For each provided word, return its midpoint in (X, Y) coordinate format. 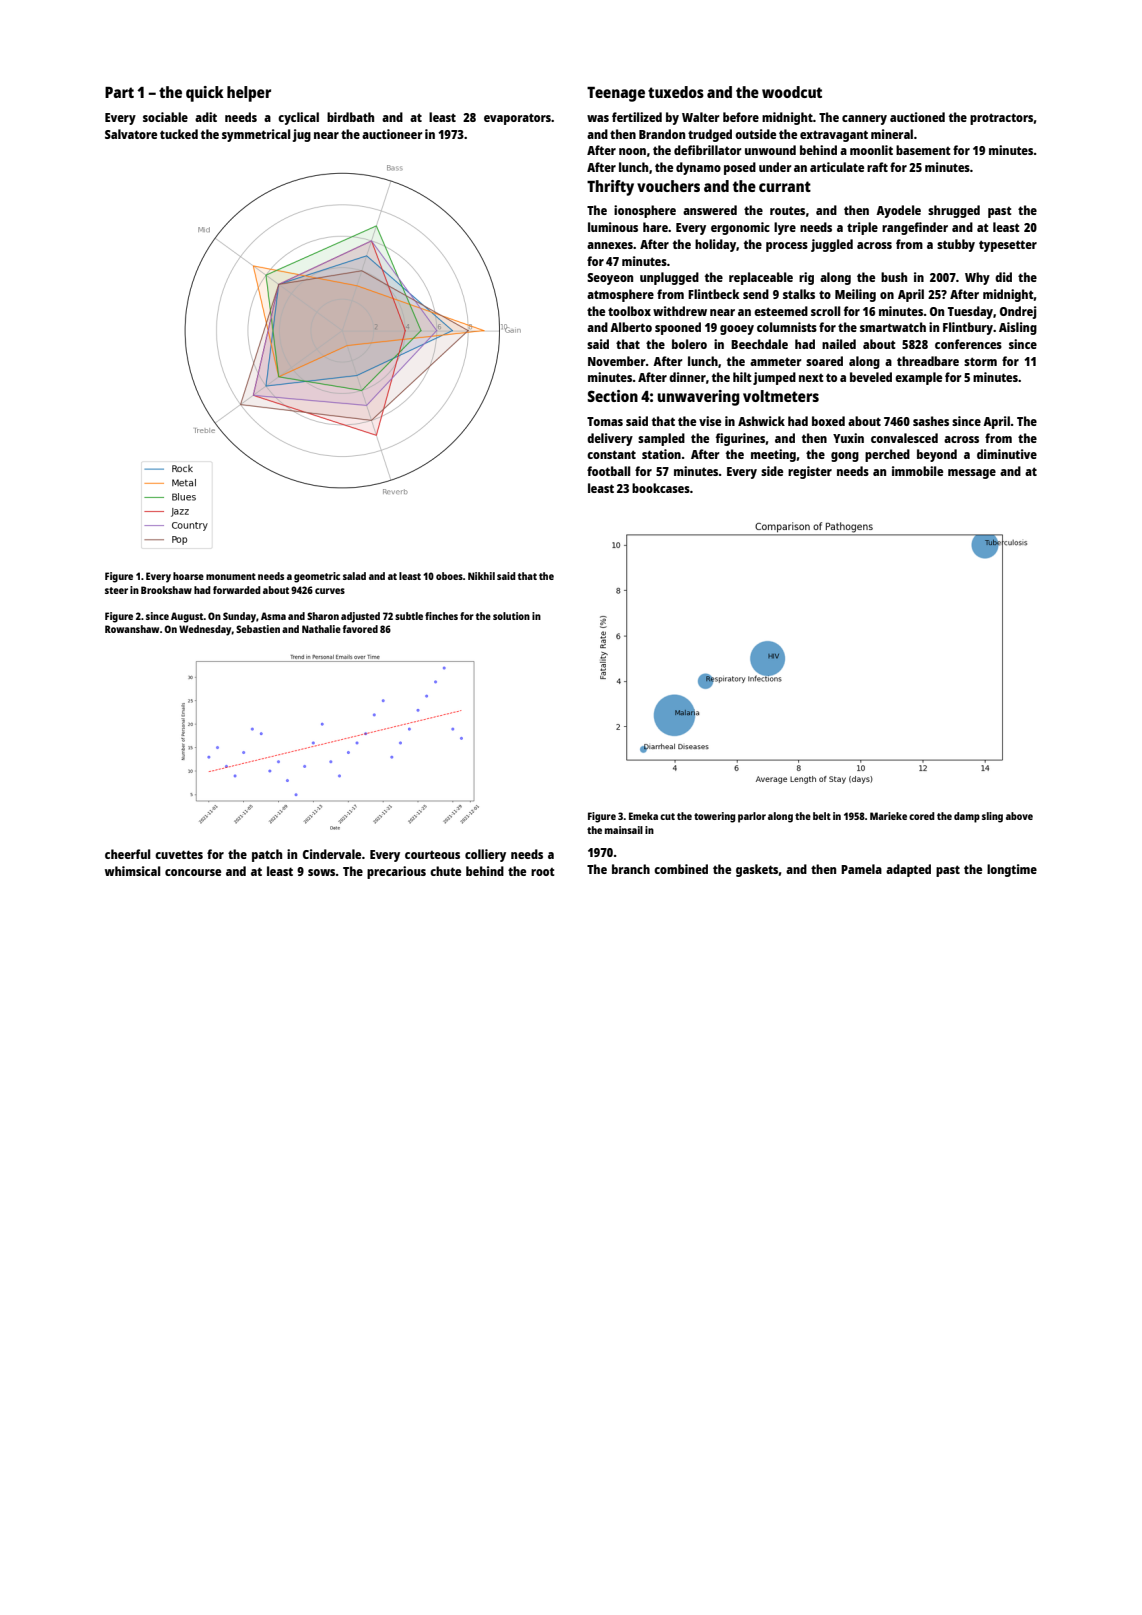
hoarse (188, 576)
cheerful (127, 854)
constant (611, 454)
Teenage (616, 94)
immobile (917, 471)
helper (249, 94)
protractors (1001, 119)
